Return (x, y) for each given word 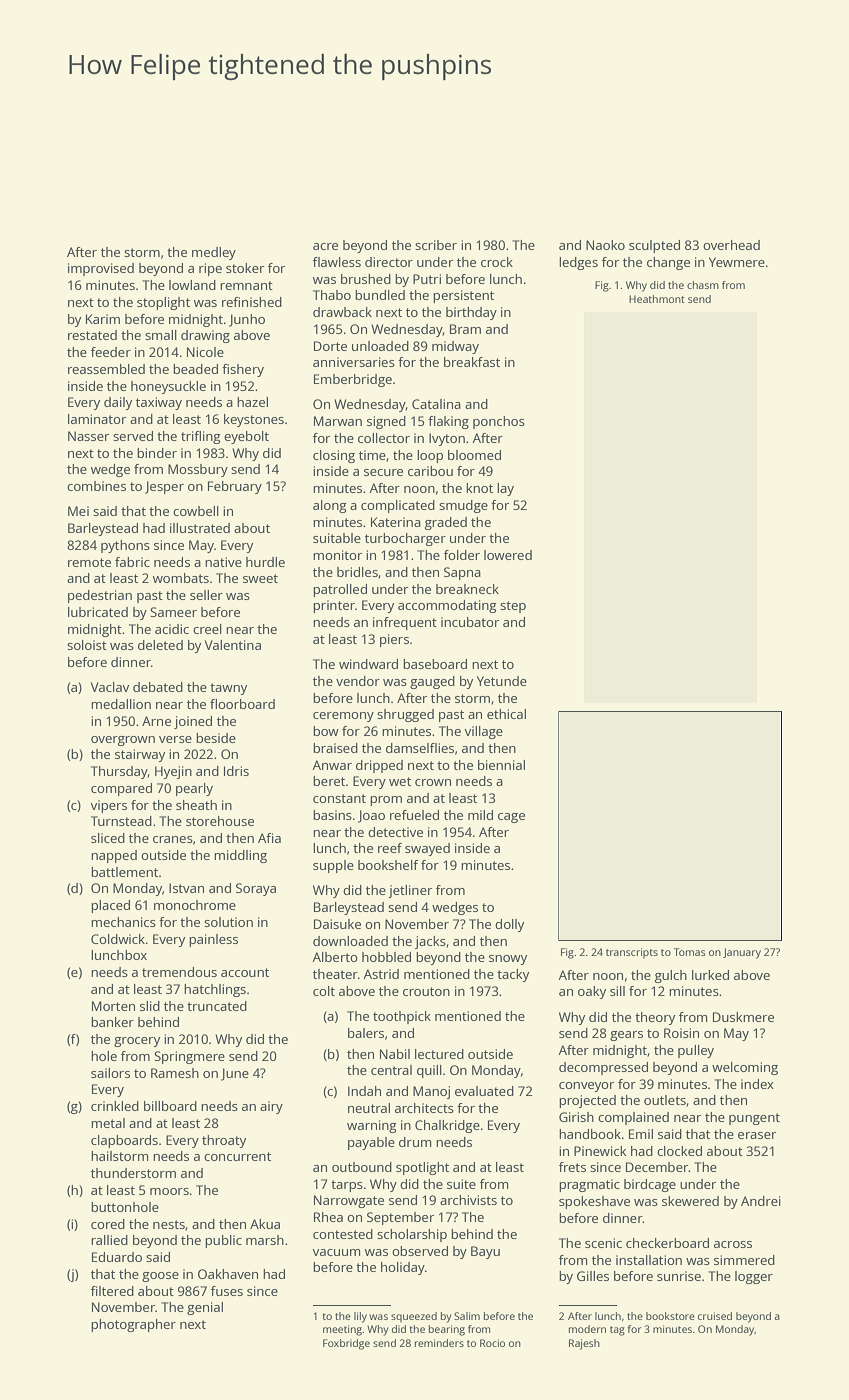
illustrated (200, 528)
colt (324, 991)
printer (334, 606)
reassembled (106, 369)
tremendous (179, 972)
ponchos (499, 422)
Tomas (690, 952)
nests (169, 1224)
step (513, 607)
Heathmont (657, 299)
